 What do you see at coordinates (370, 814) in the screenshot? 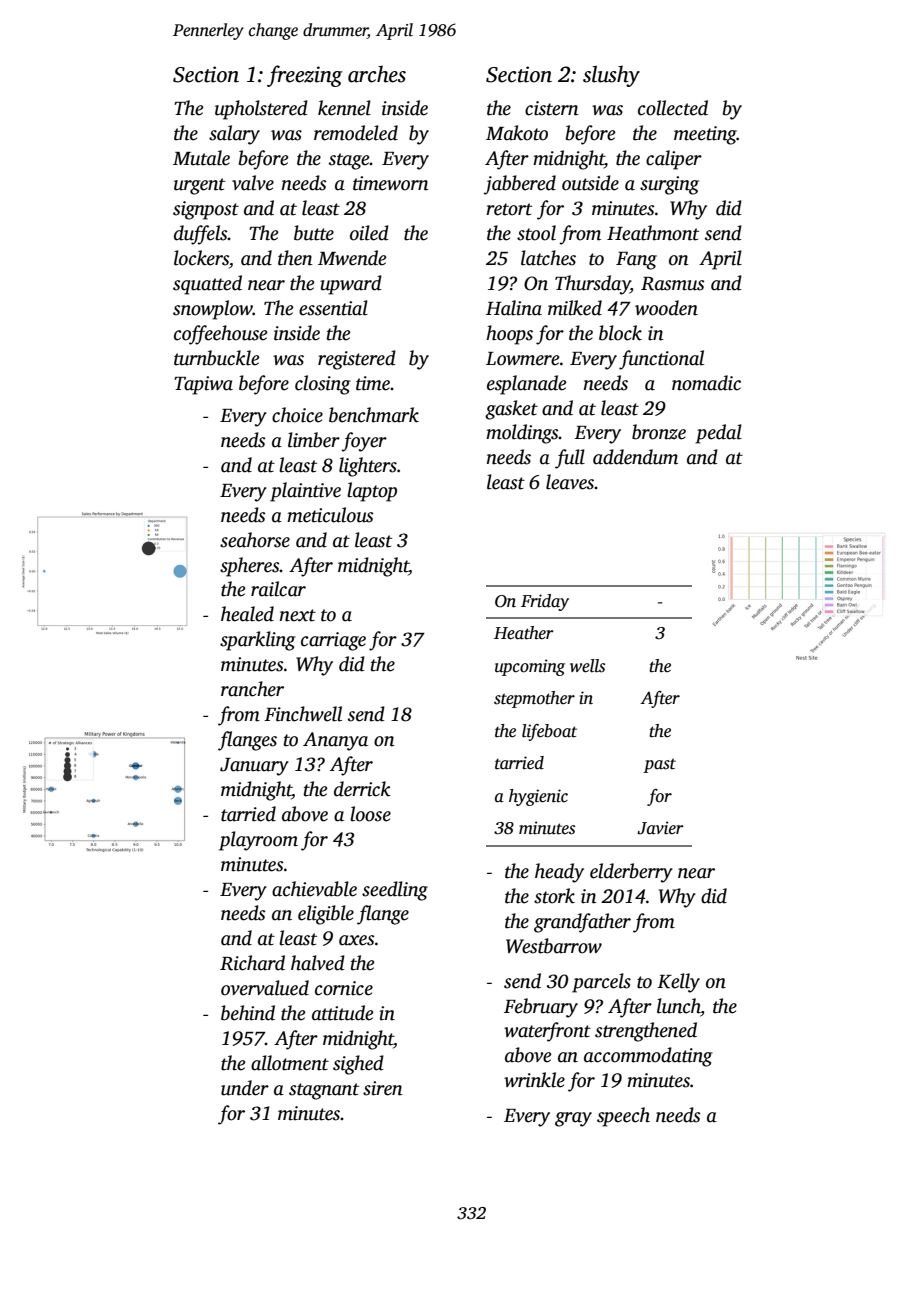
I see `loose` at bounding box center [370, 814].
